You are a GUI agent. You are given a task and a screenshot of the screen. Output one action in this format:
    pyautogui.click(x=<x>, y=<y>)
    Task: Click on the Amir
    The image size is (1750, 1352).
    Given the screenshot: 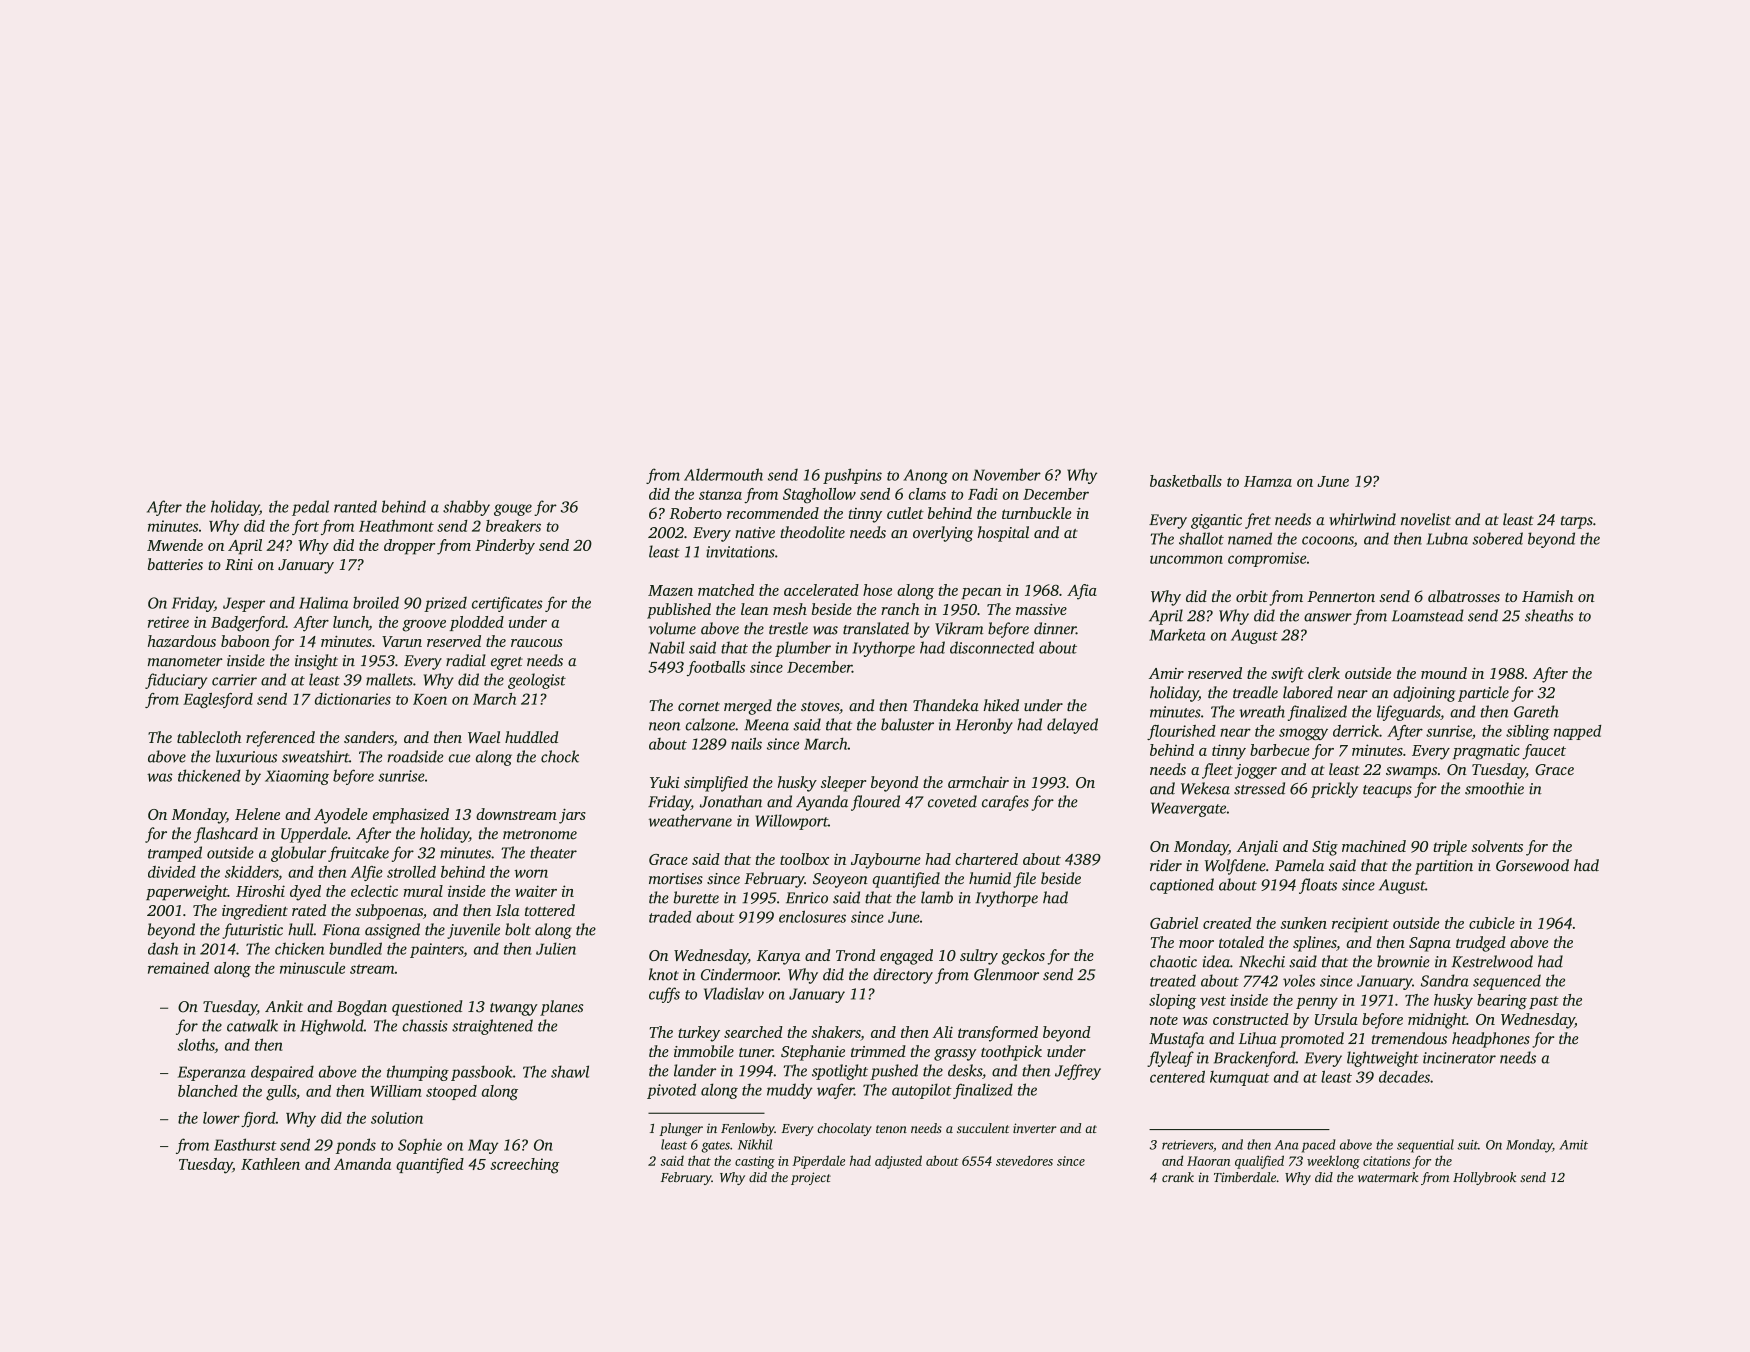 What is the action you would take?
    pyautogui.click(x=1166, y=673)
